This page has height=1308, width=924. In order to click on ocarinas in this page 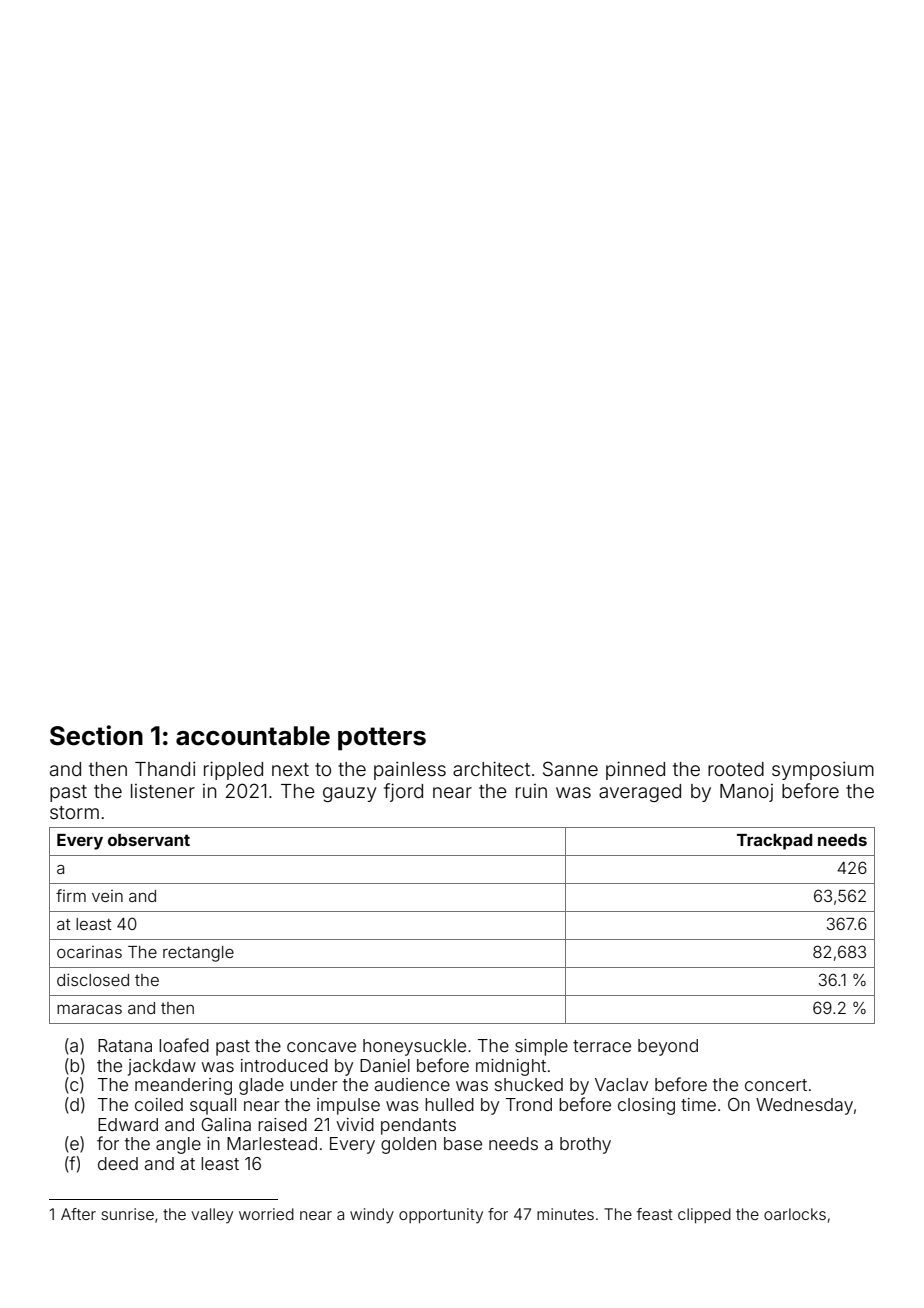, I will do `click(89, 952)`.
